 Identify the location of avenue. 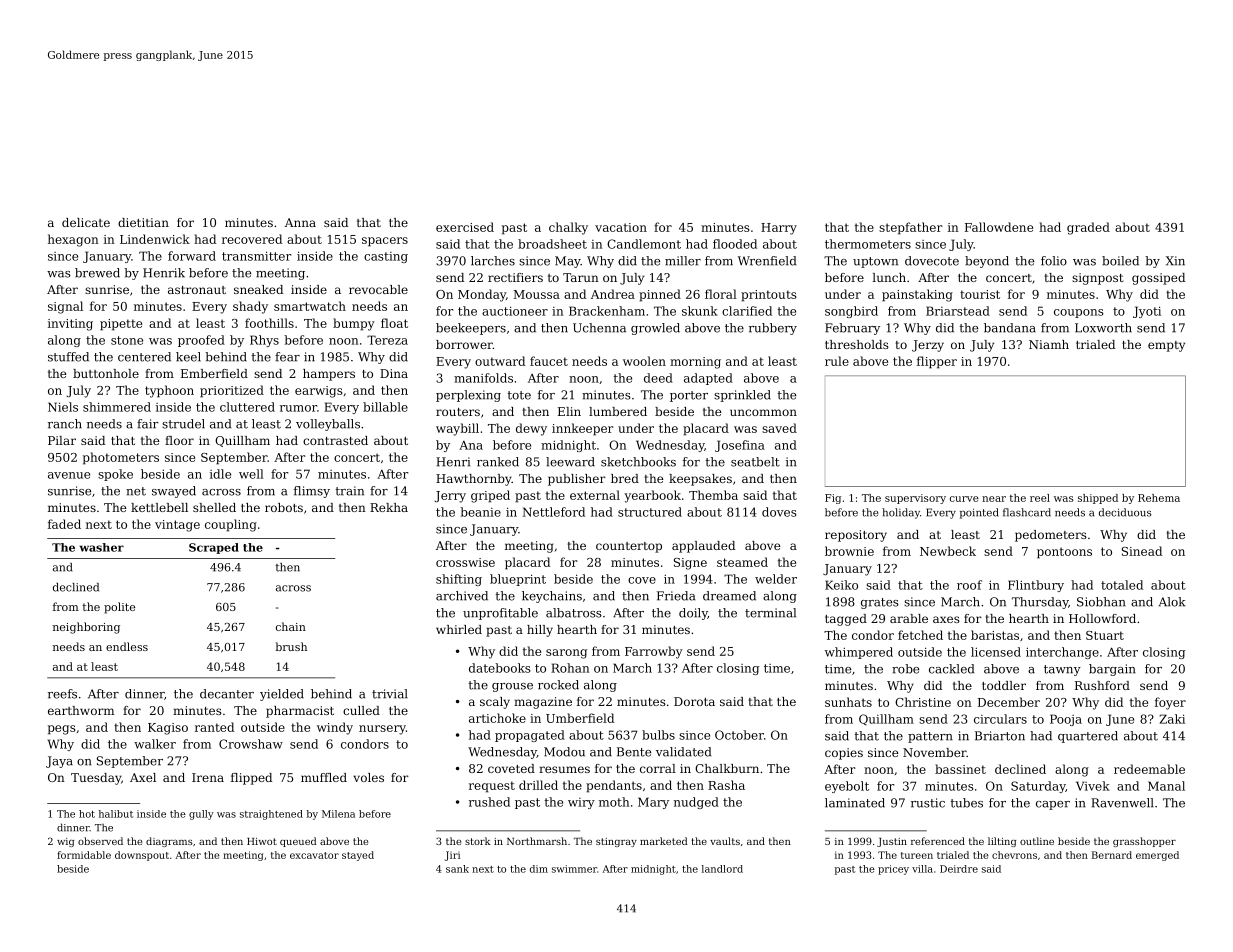
(69, 475).
